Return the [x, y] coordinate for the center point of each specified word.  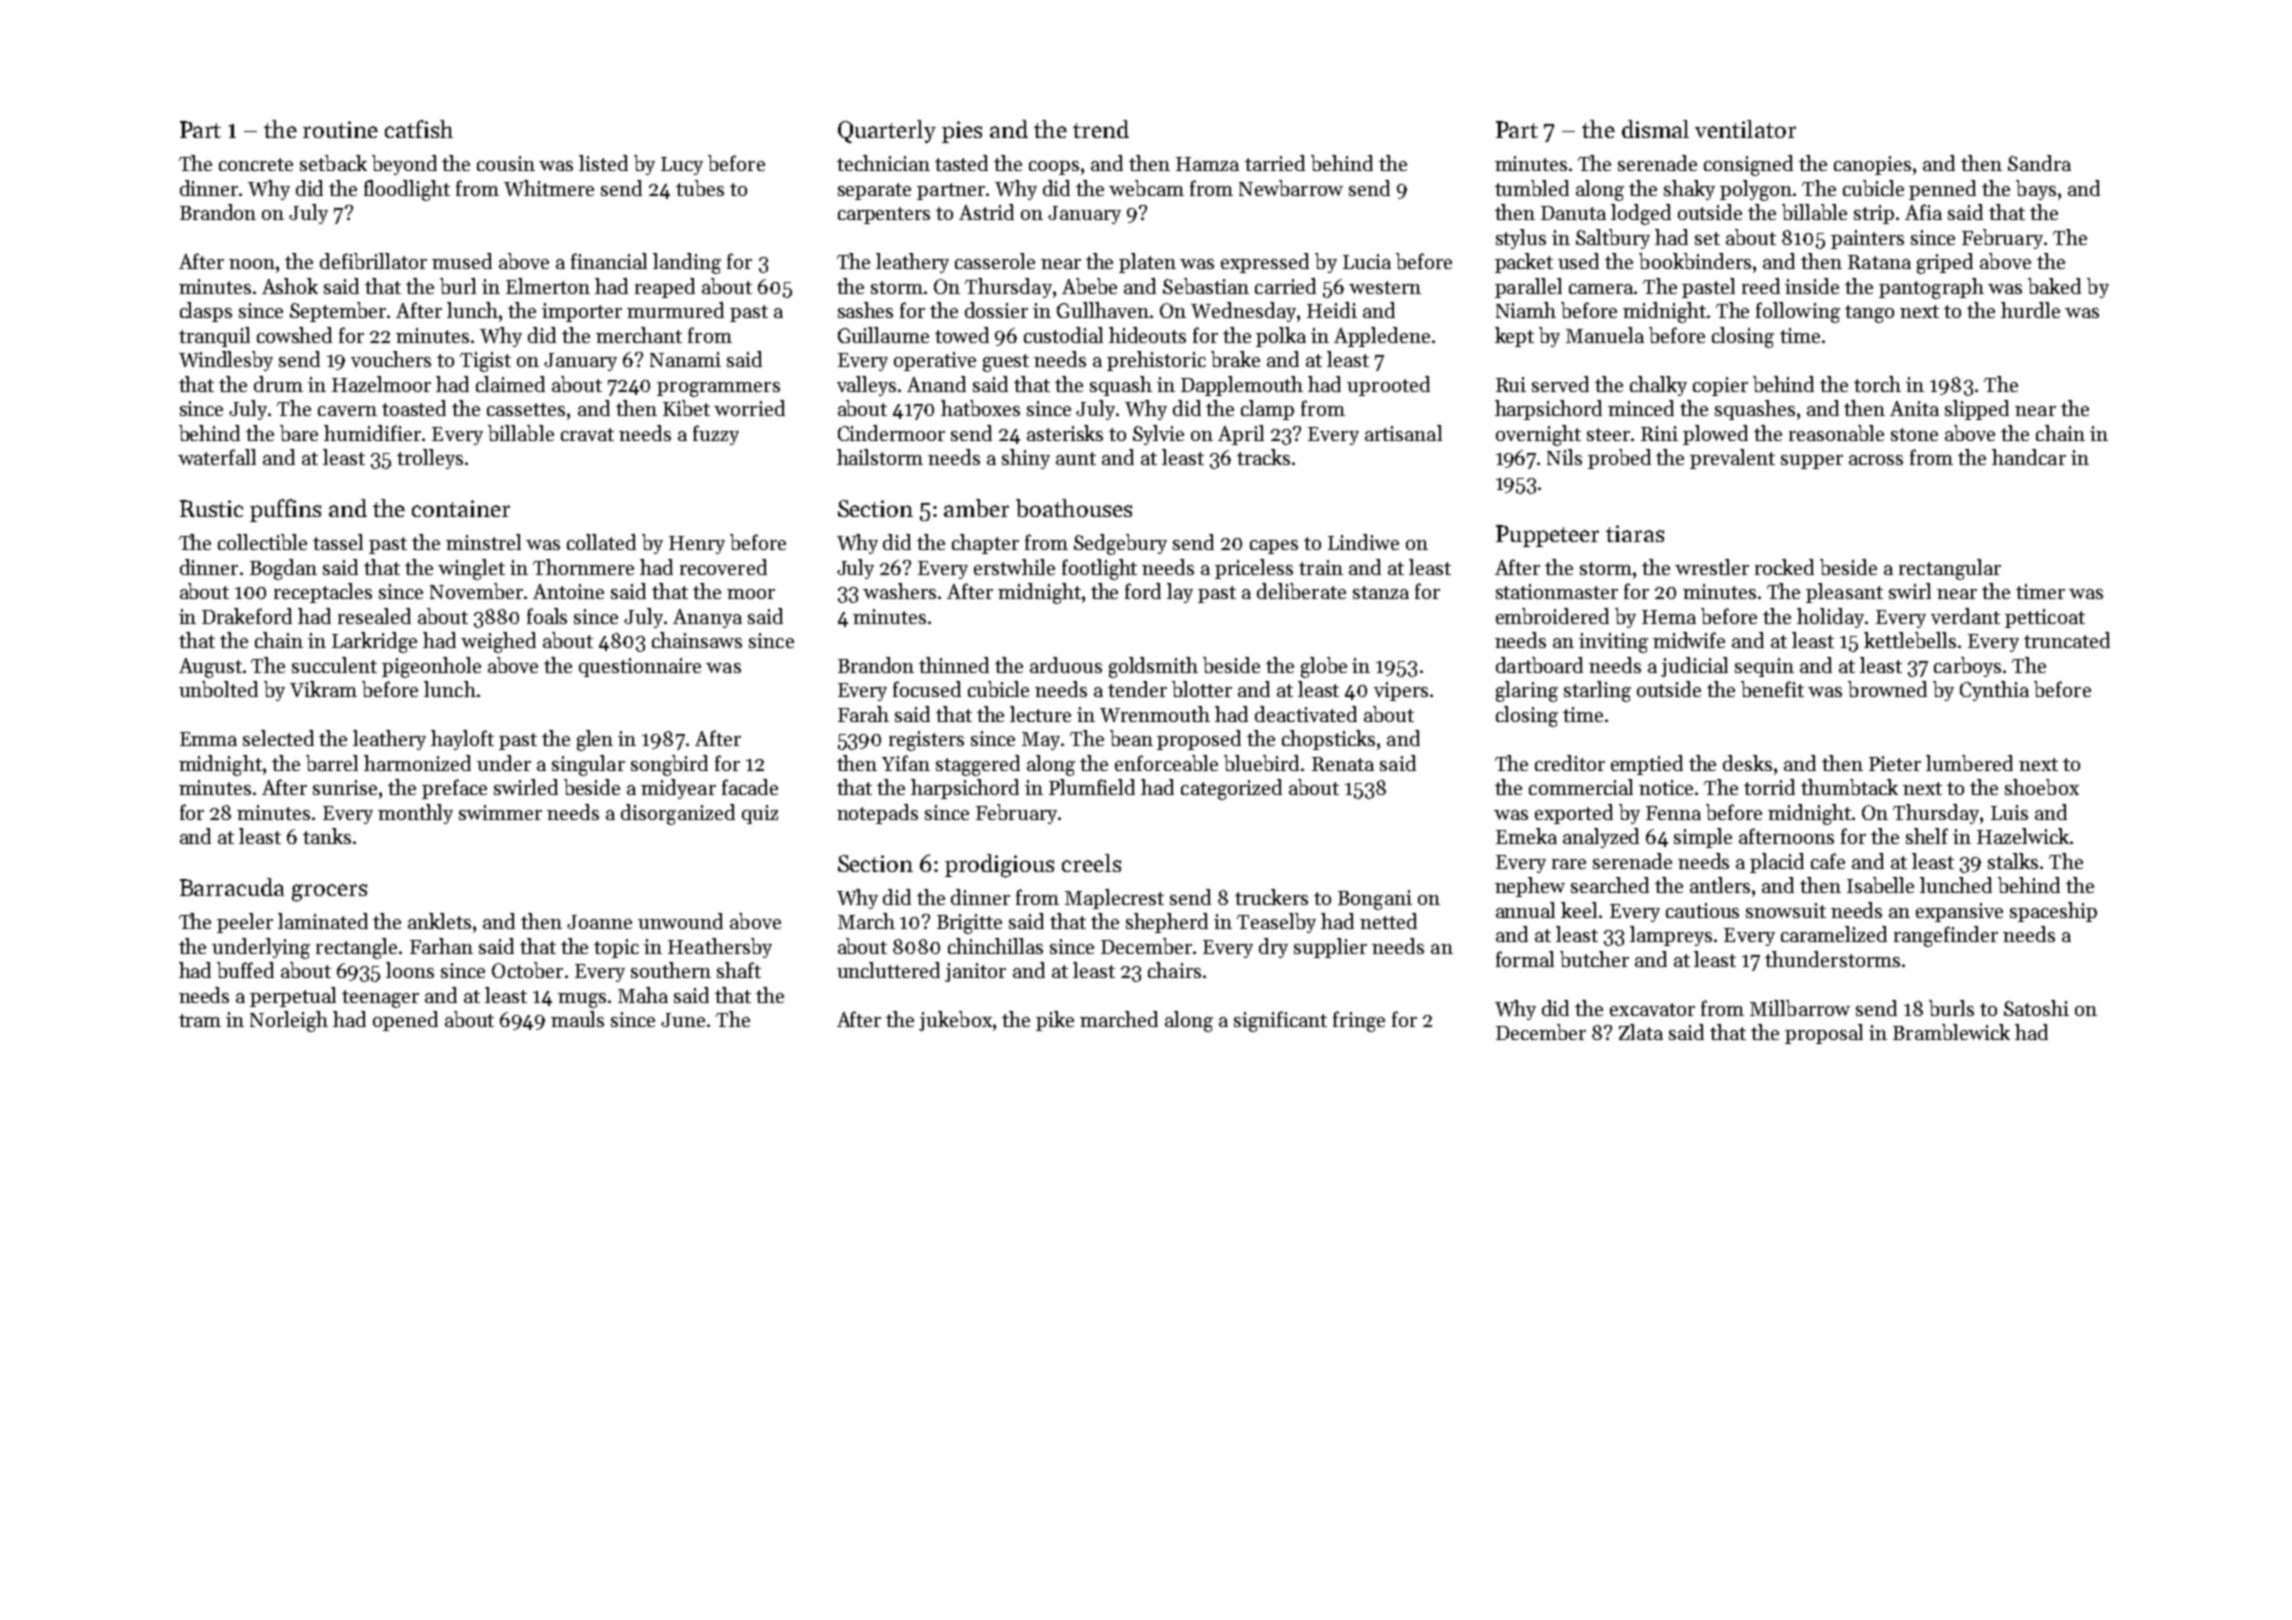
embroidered [1552, 616]
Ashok [290, 286]
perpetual [293, 997]
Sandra [2039, 163]
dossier [996, 310]
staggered [978, 765]
